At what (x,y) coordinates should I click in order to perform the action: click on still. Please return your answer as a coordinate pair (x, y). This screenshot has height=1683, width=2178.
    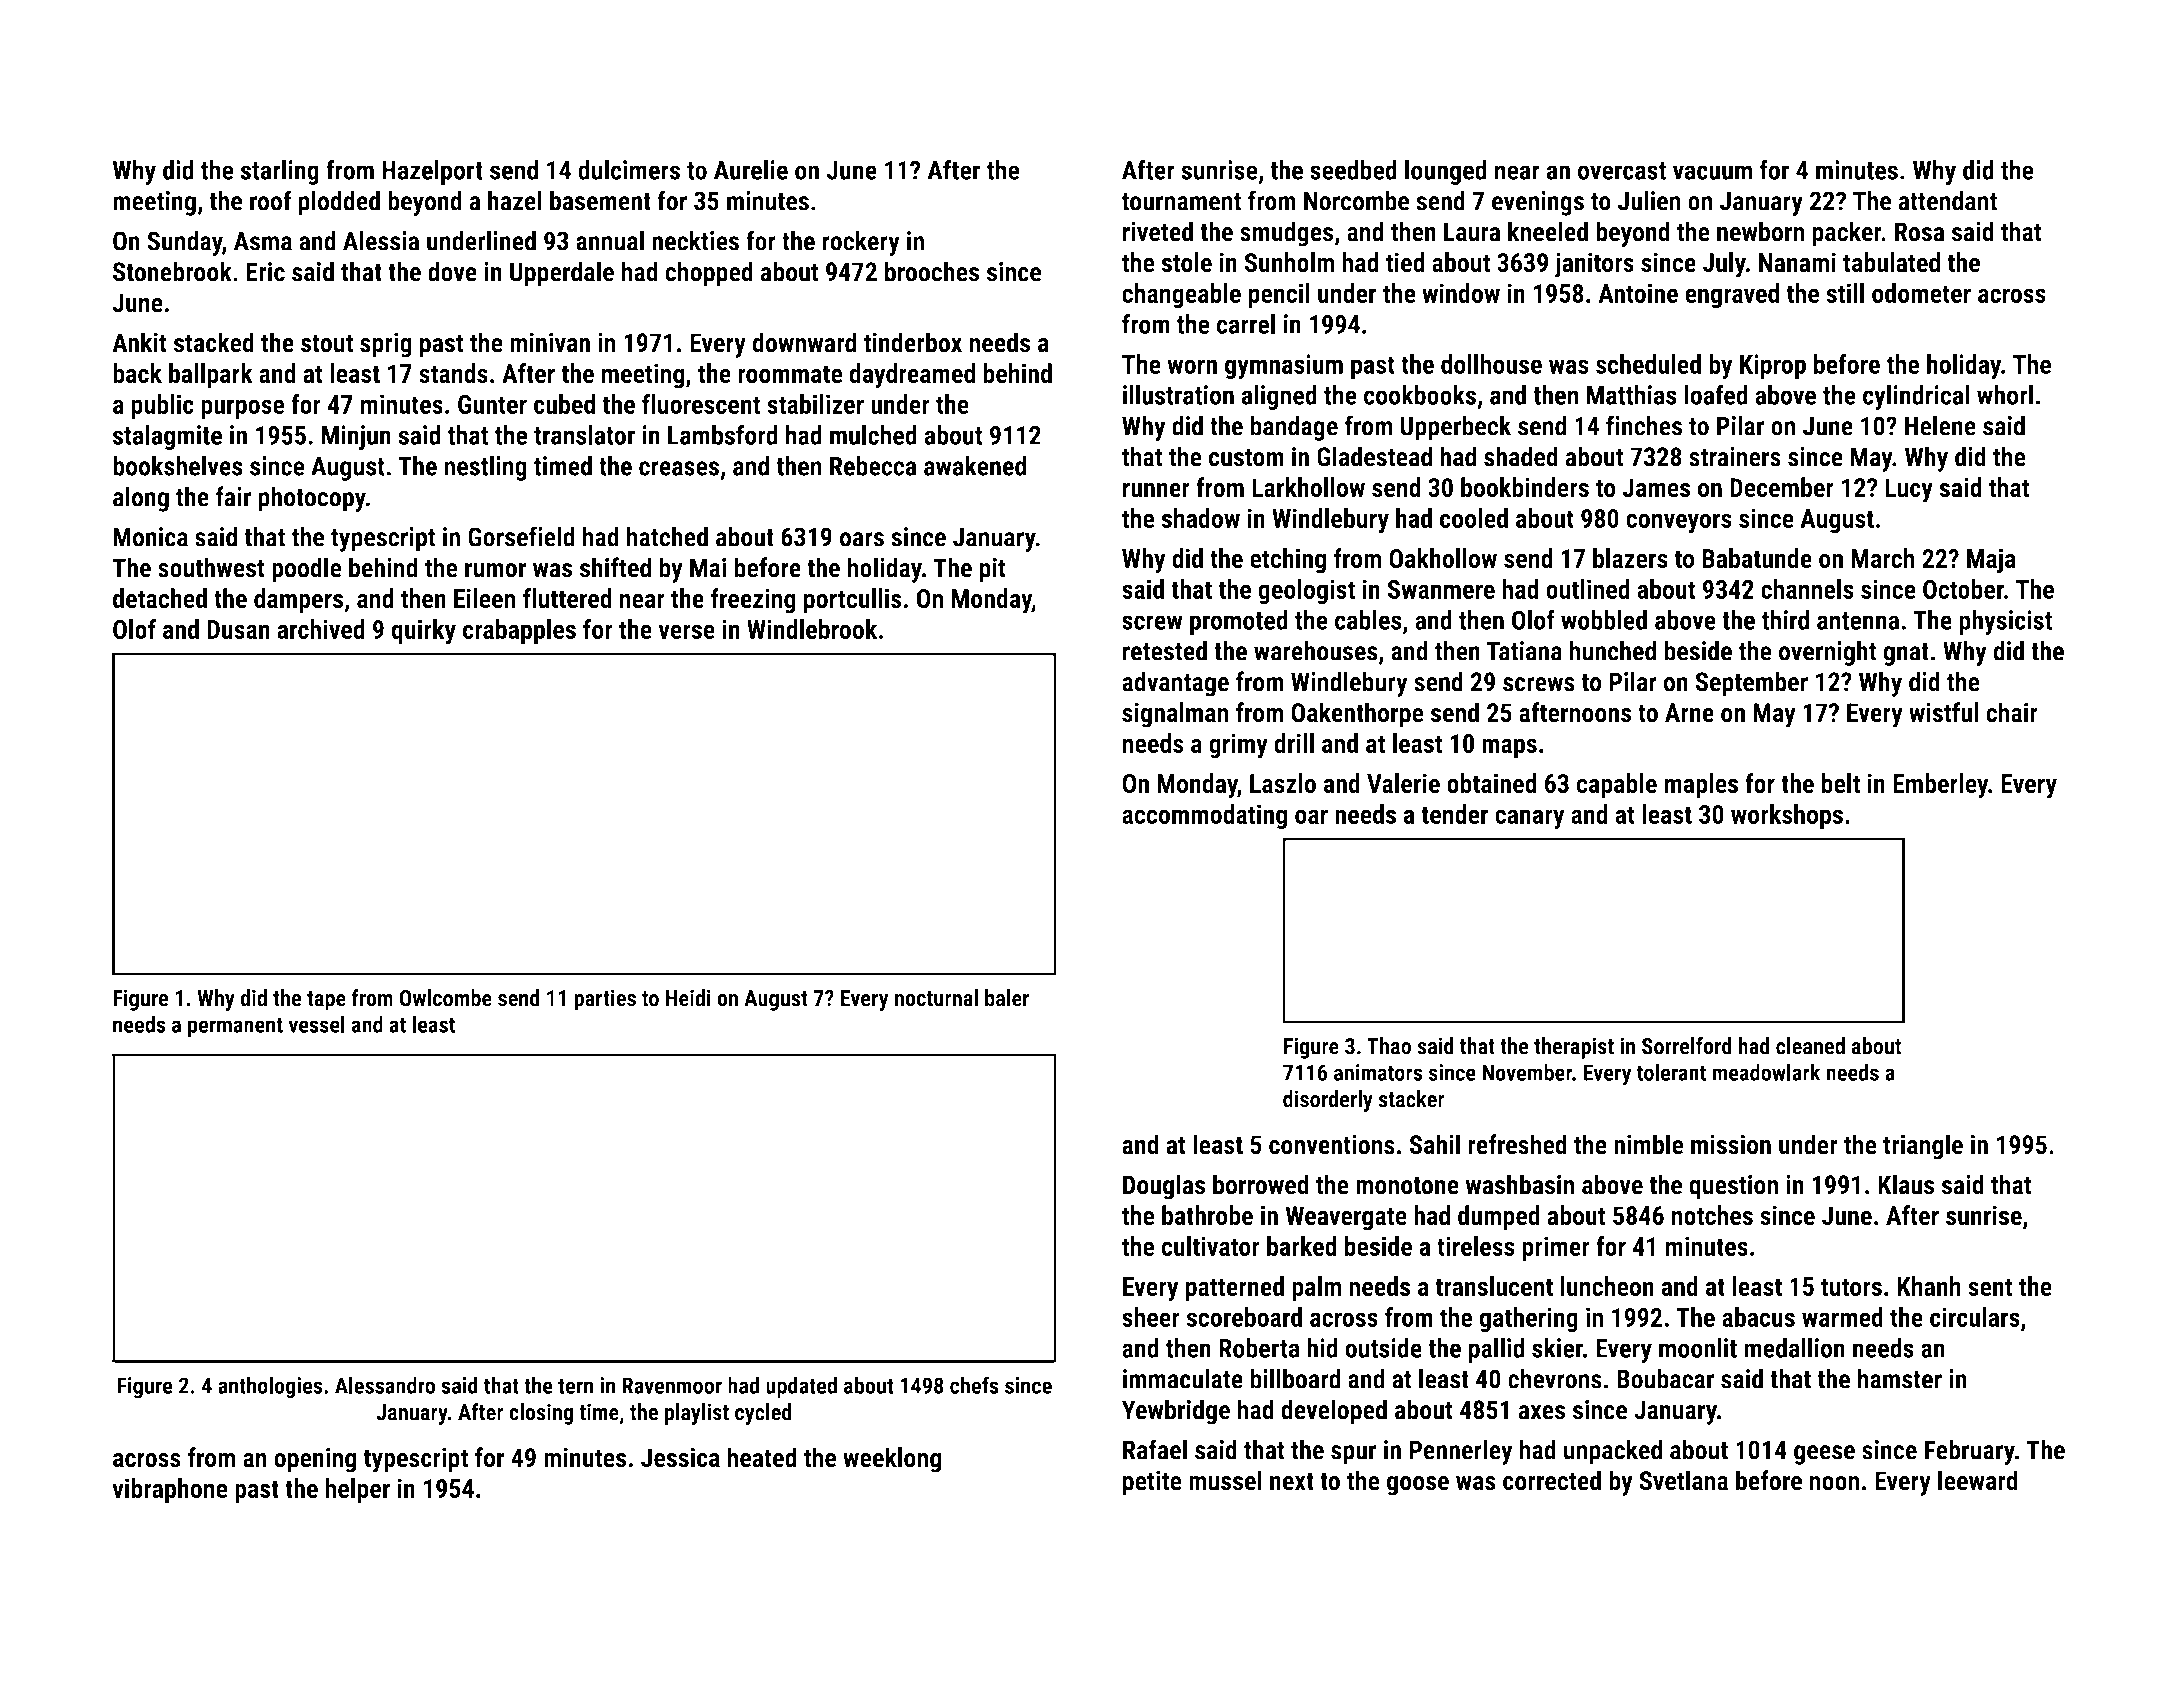
    Looking at the image, I should click on (1845, 293).
